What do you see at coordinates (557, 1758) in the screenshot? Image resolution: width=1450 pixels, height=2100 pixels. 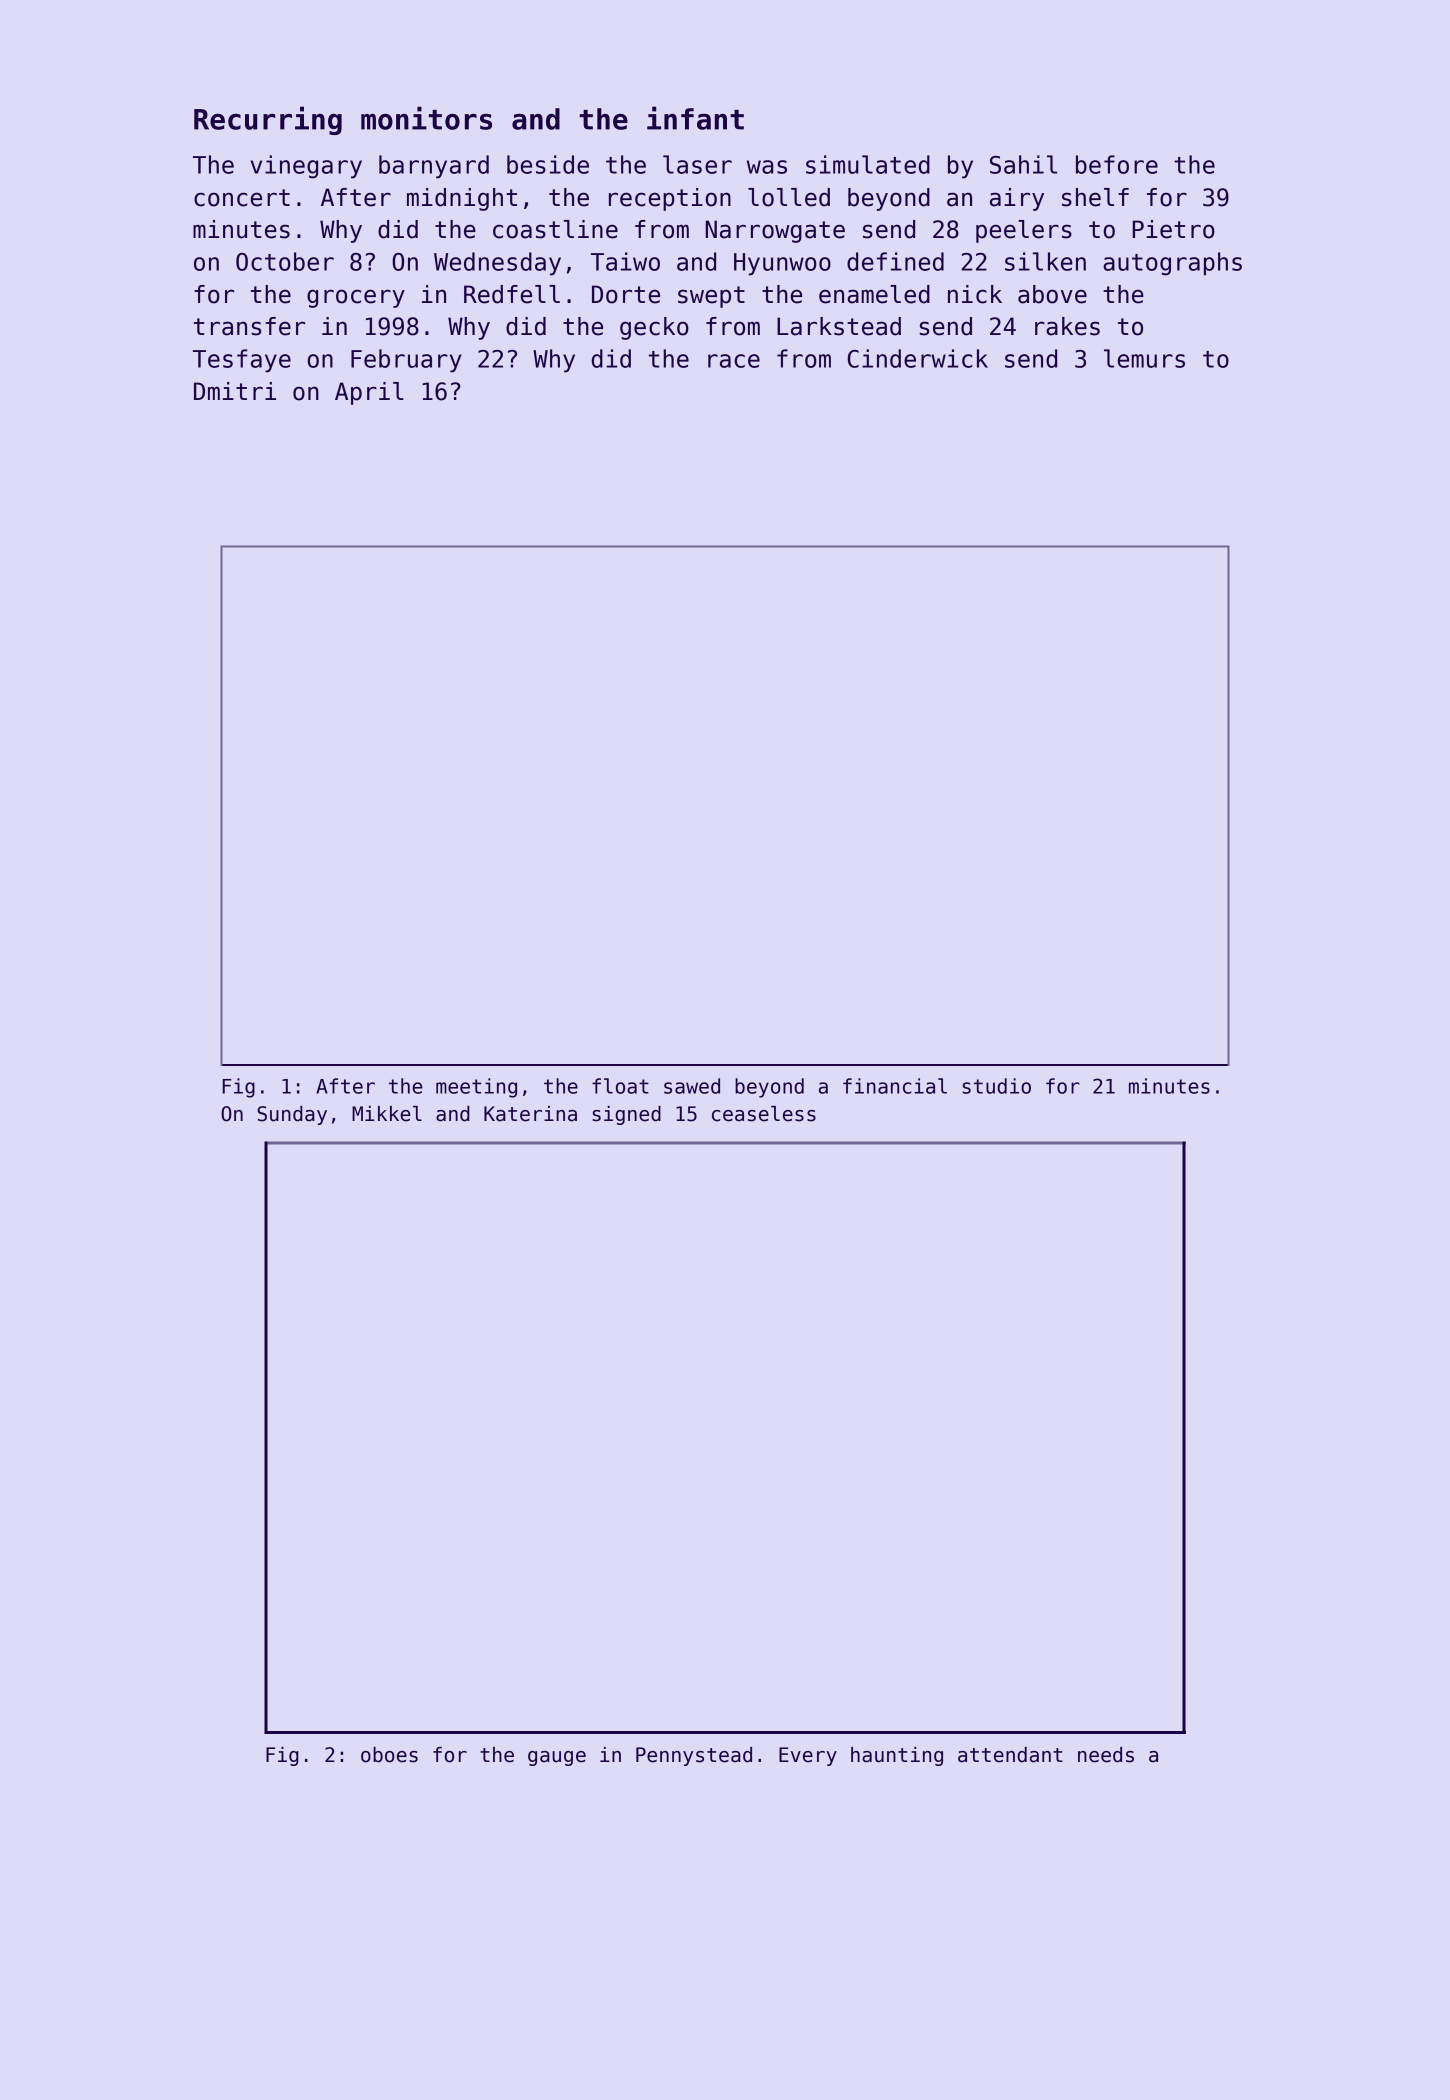 I see `gauge` at bounding box center [557, 1758].
